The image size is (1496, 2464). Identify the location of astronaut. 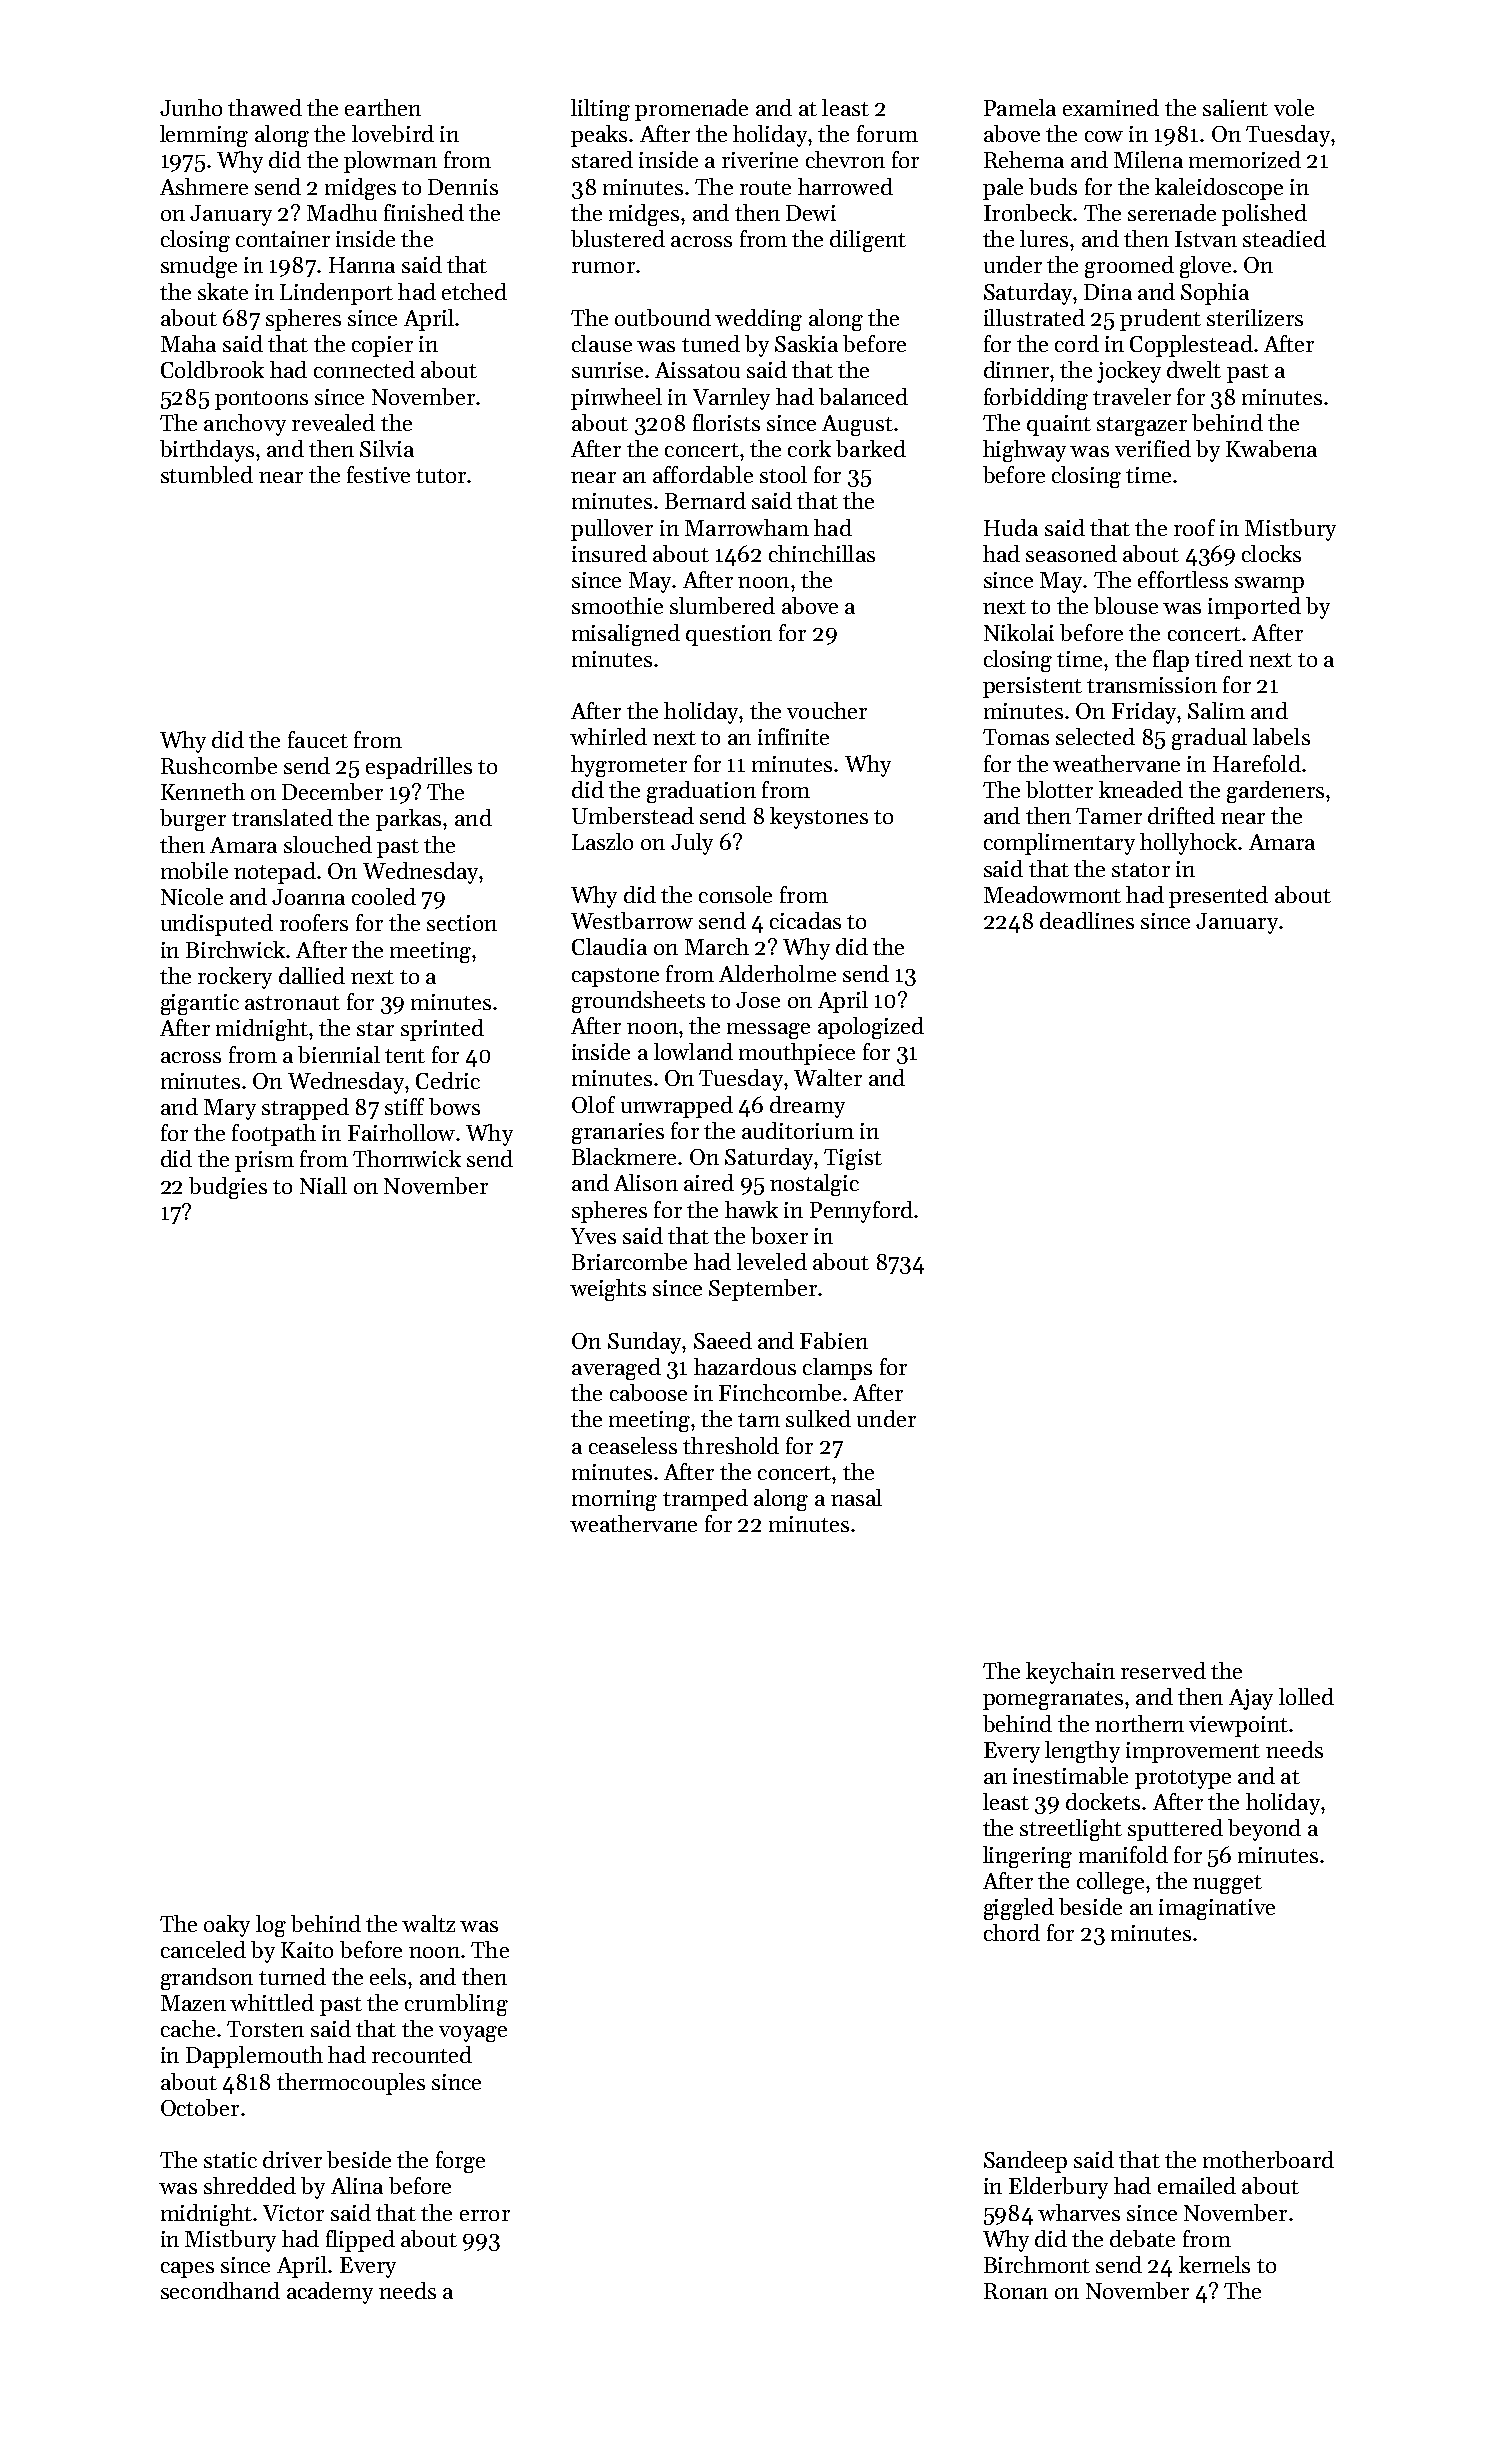
(292, 1003).
